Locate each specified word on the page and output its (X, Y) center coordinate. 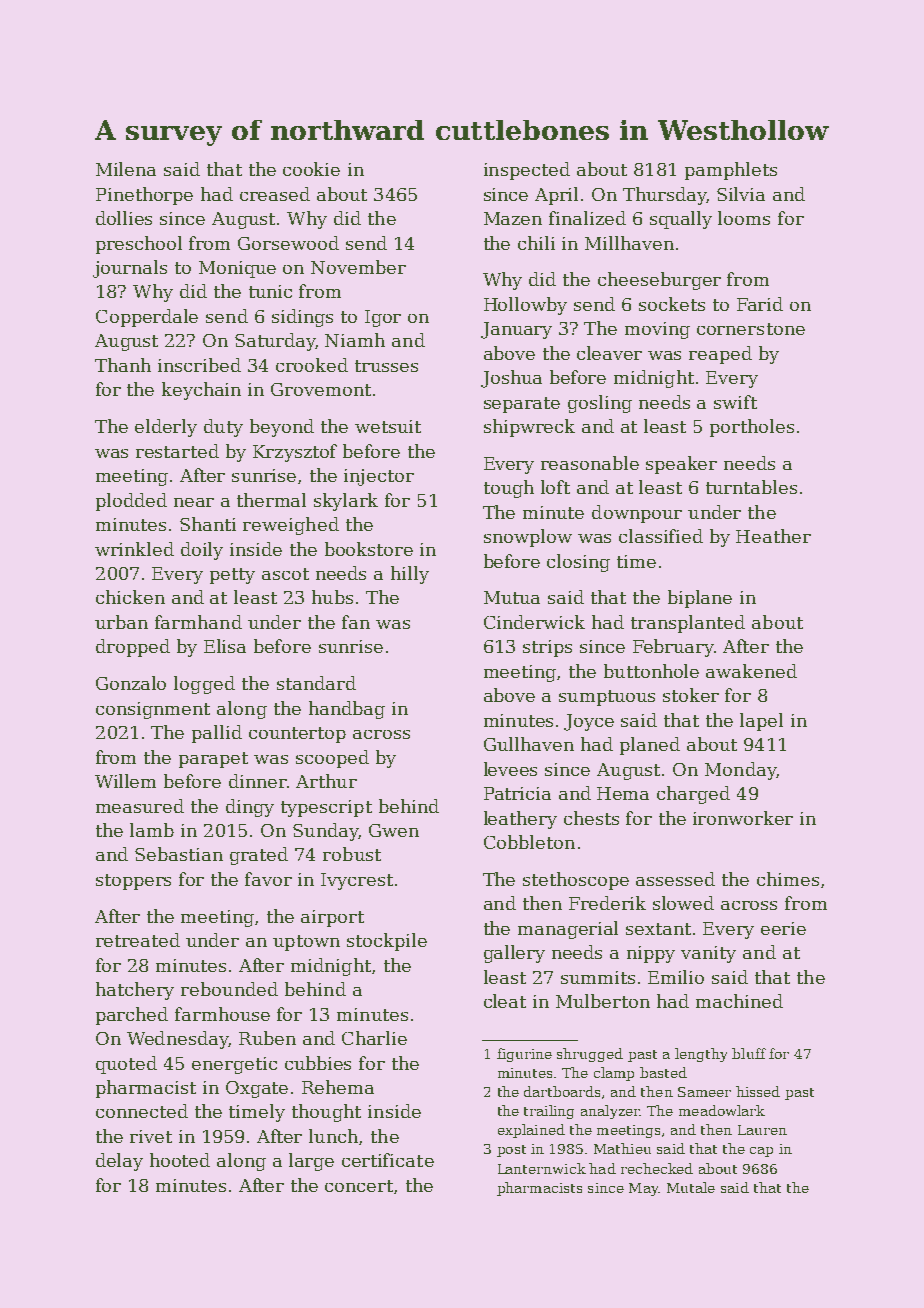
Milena (126, 169)
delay (119, 1162)
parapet (213, 760)
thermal (271, 500)
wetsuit (388, 426)
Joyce (589, 722)
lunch (333, 1136)
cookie (311, 169)
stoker (691, 695)
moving (657, 330)
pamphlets (731, 171)
